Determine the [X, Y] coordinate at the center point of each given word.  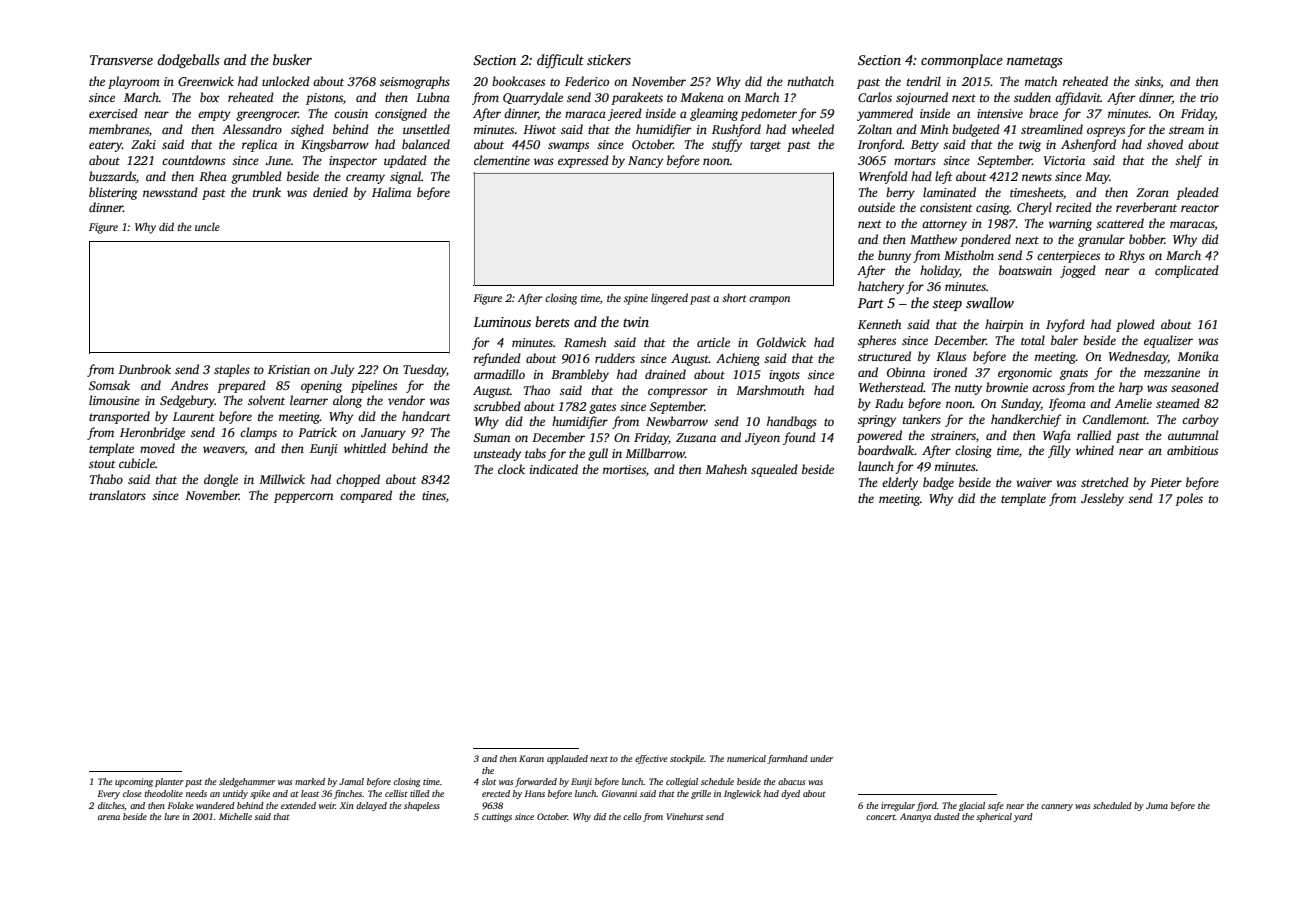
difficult [560, 61]
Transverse [121, 60]
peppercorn [303, 498]
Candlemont [1115, 419]
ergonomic [1025, 374]
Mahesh [726, 469]
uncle [207, 226]
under [821, 758]
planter [169, 782]
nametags [1035, 62]
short [734, 297]
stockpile [687, 759]
